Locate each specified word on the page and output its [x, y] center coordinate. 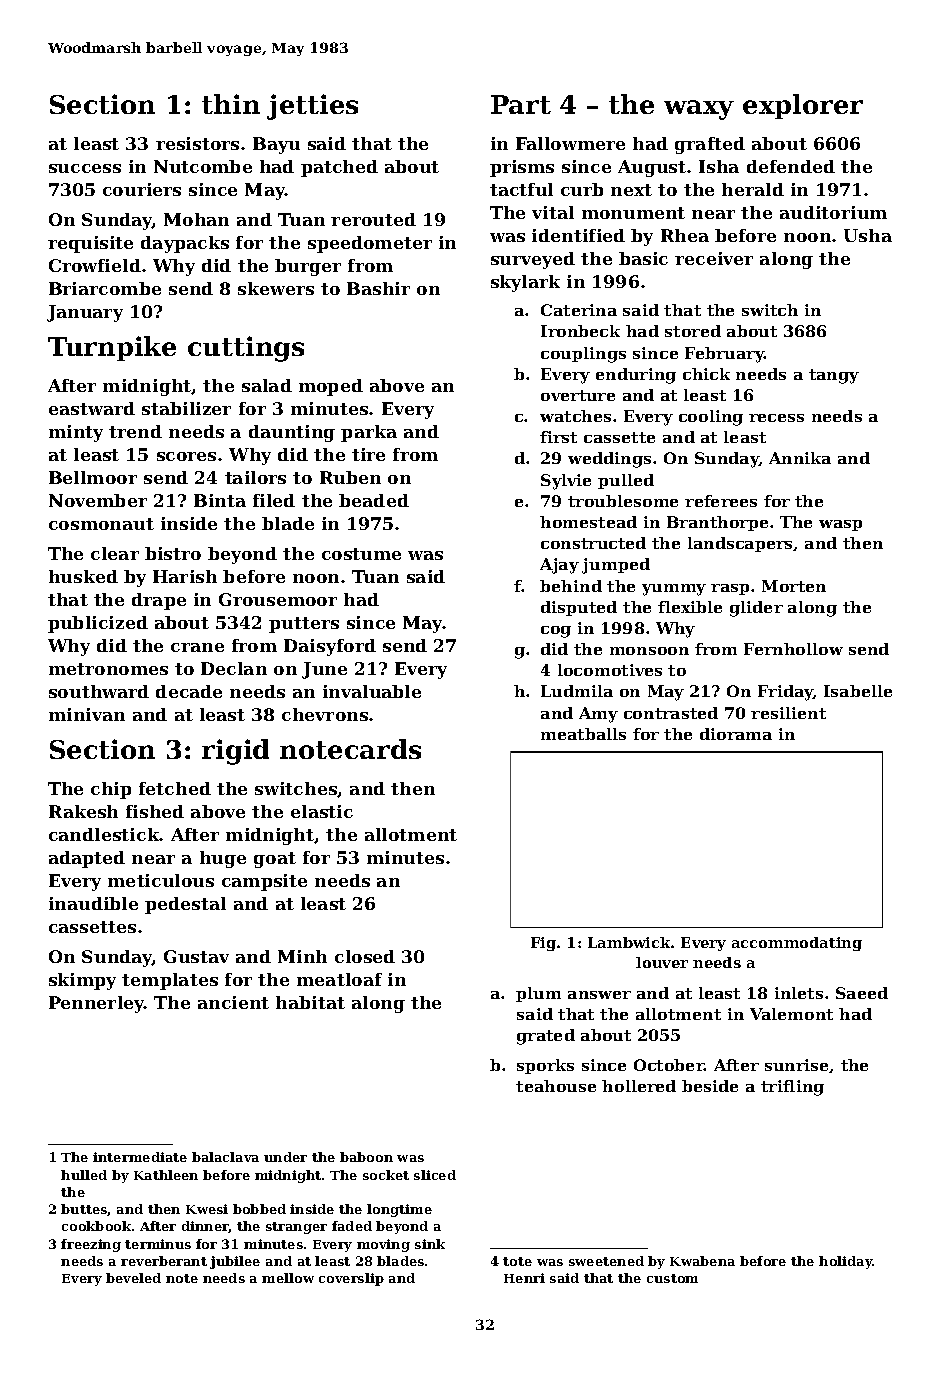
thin [231, 104]
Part [521, 104]
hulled [84, 1175]
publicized [98, 624]
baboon [366, 1157]
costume [361, 554]
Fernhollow [793, 649]
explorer [803, 106]
